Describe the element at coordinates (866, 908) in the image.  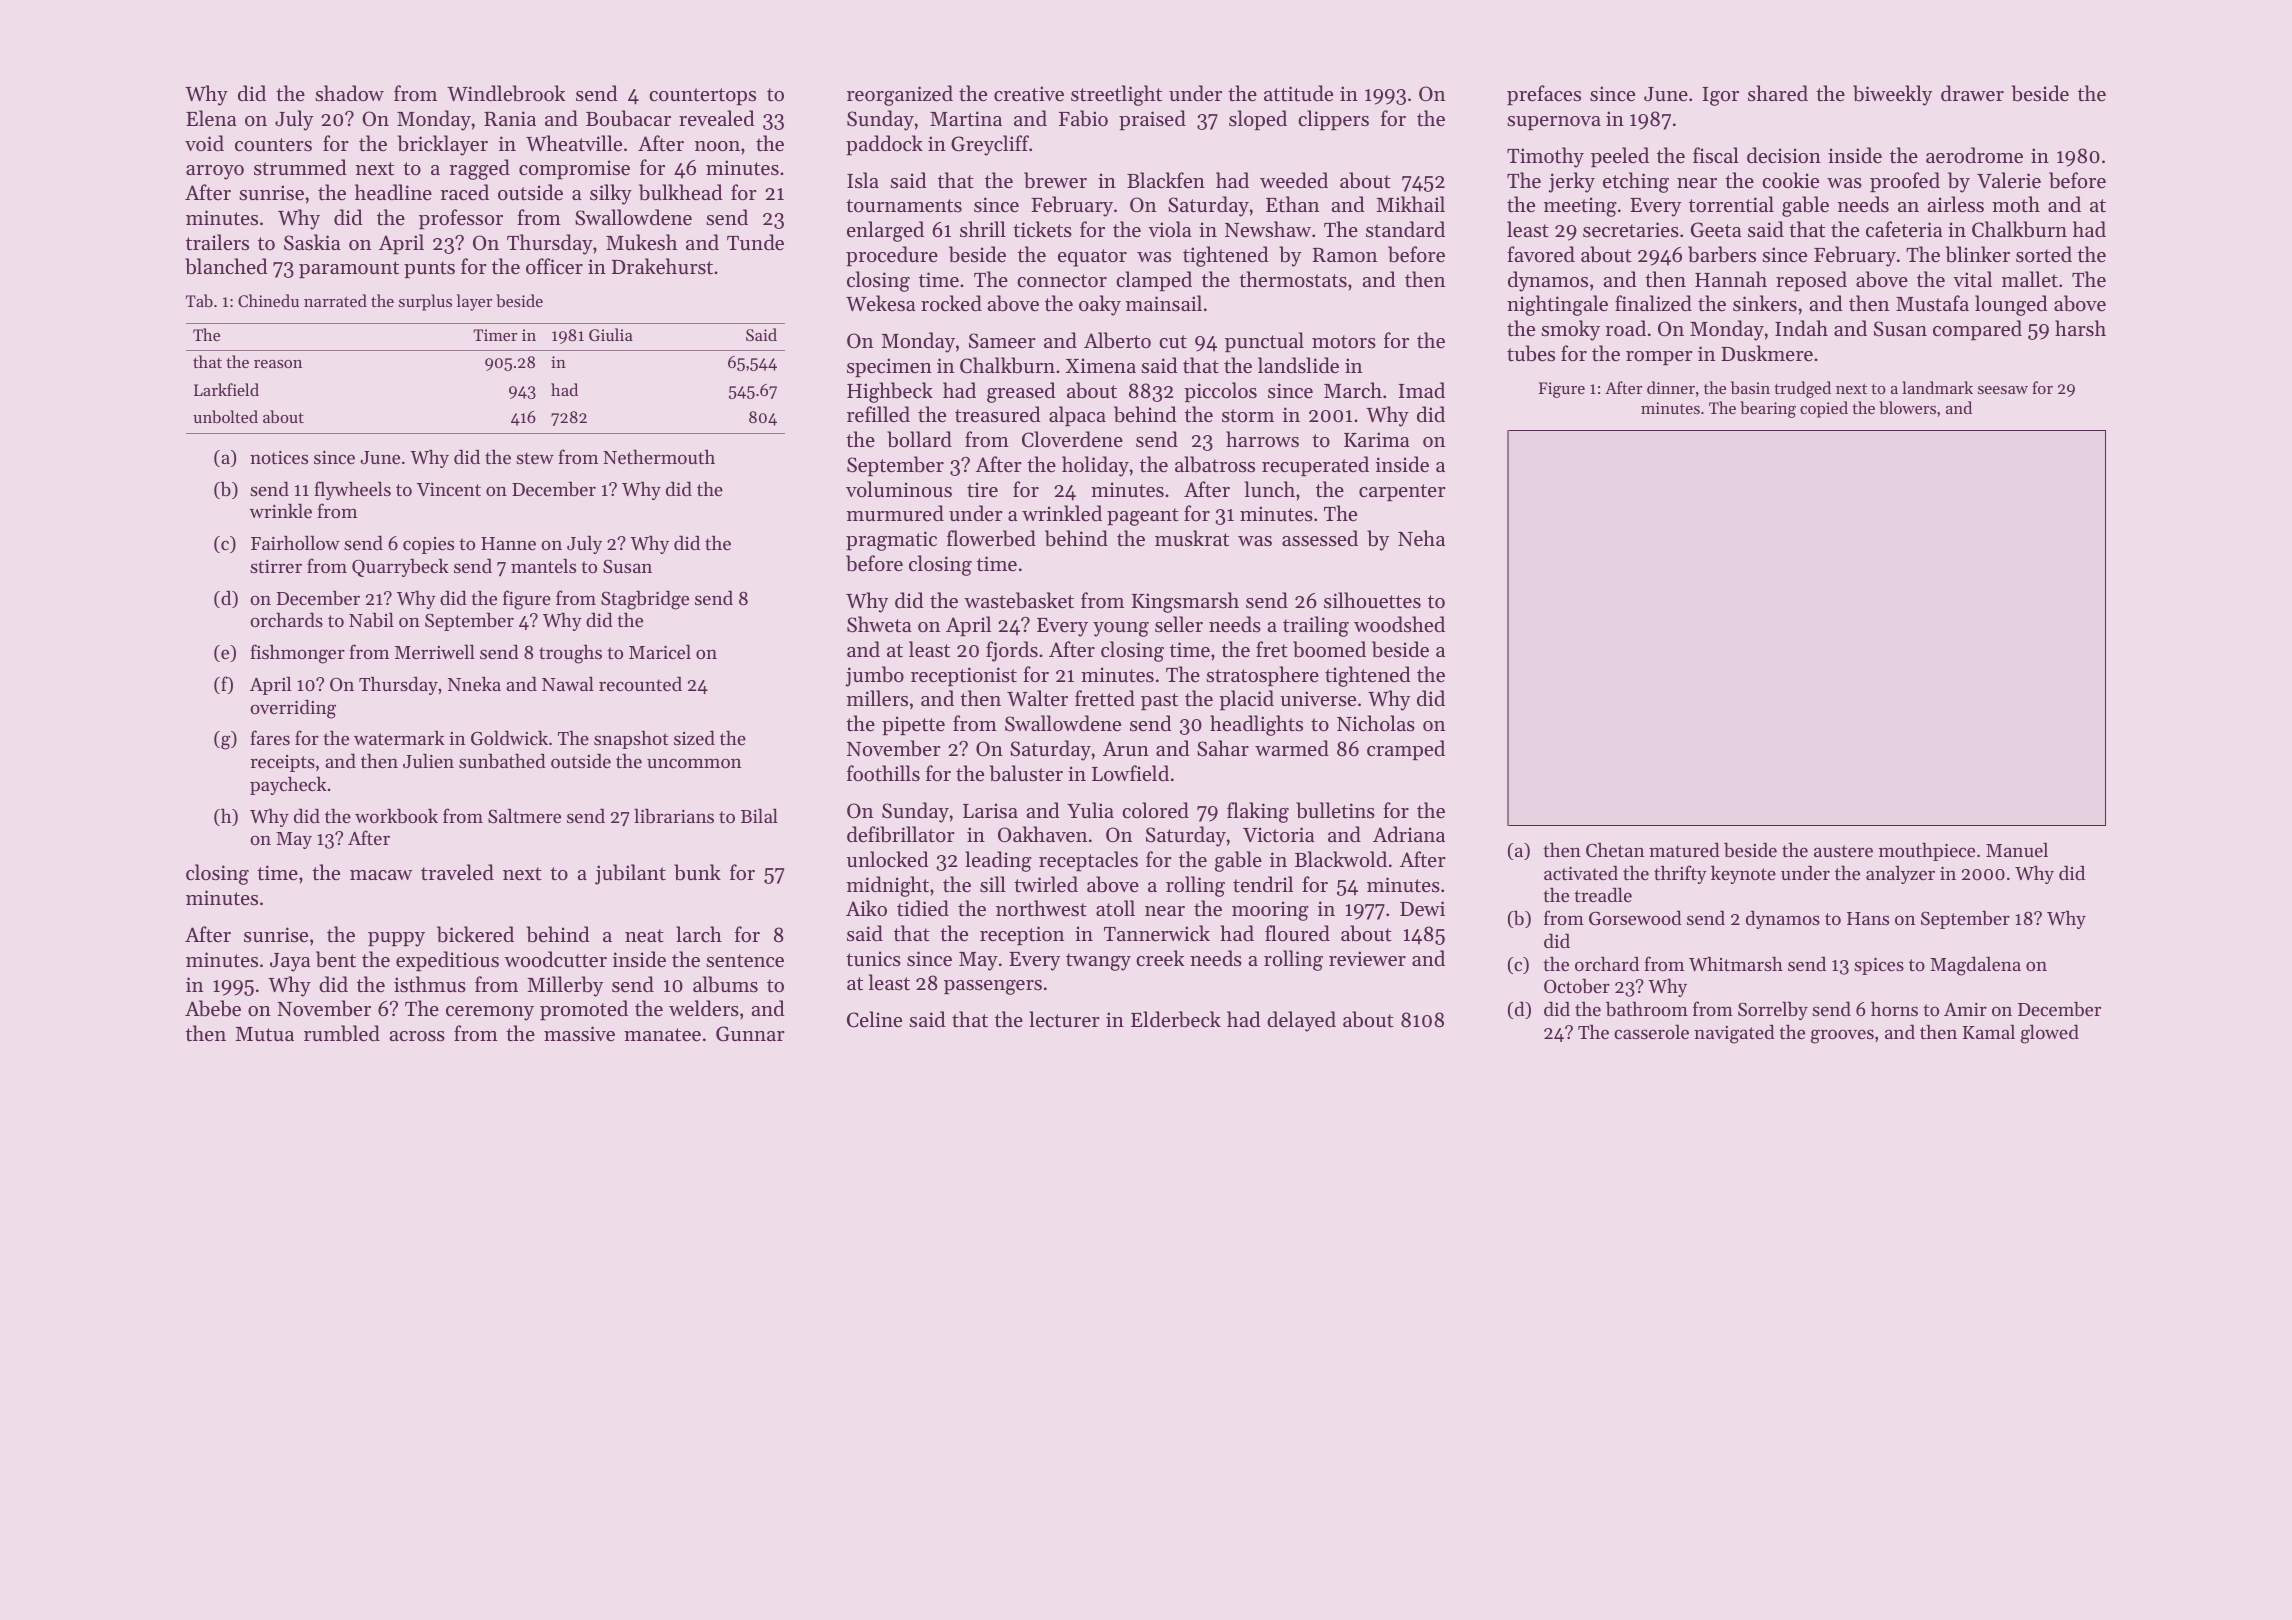
I see `Aiko` at that location.
